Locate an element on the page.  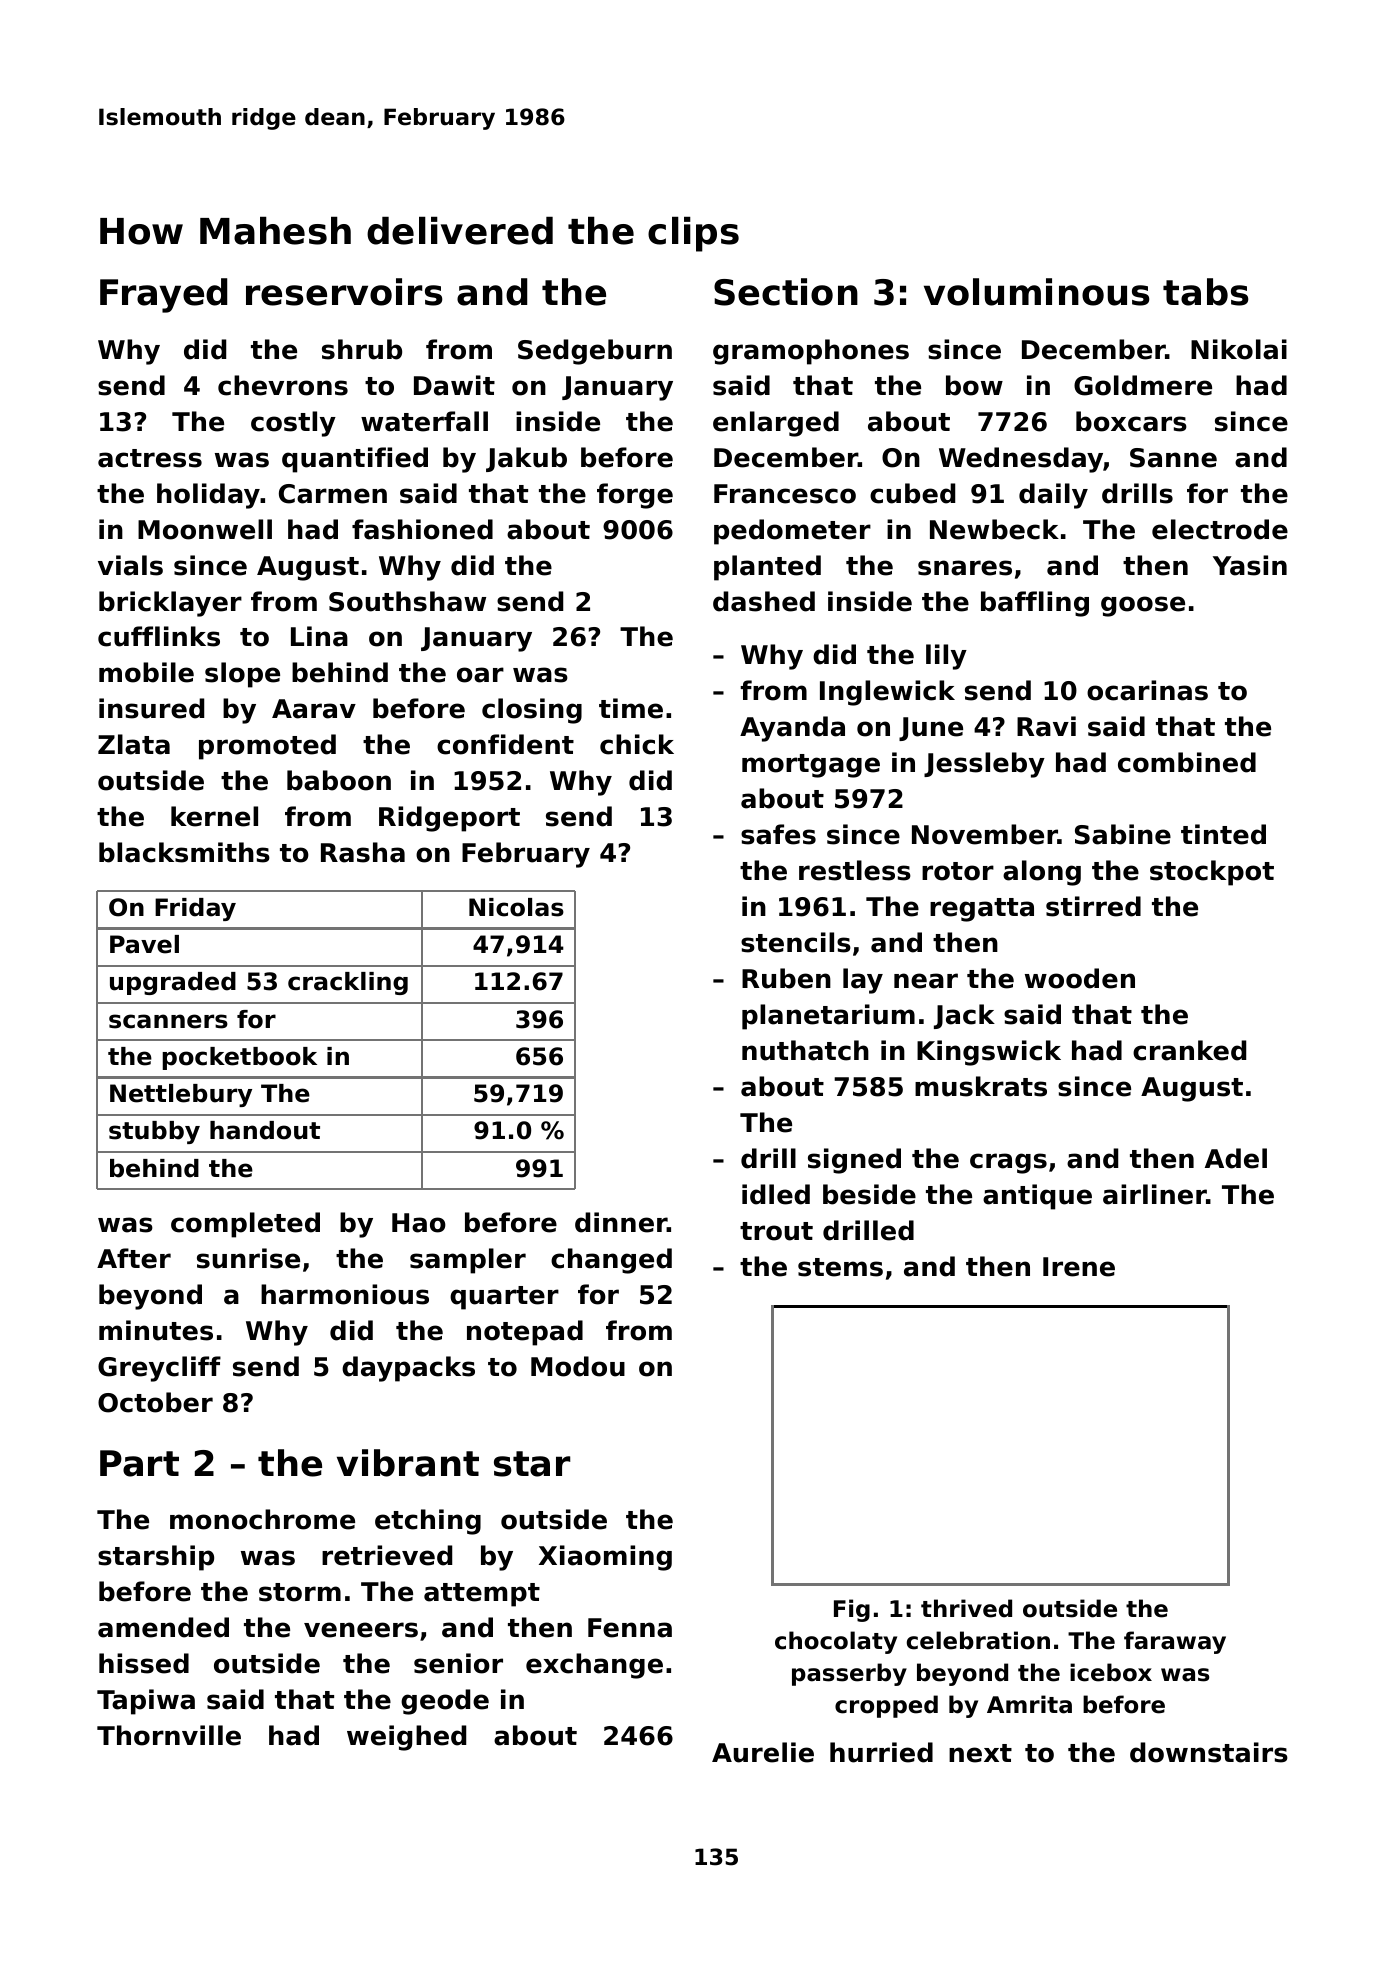
mobile is located at coordinates (146, 672).
